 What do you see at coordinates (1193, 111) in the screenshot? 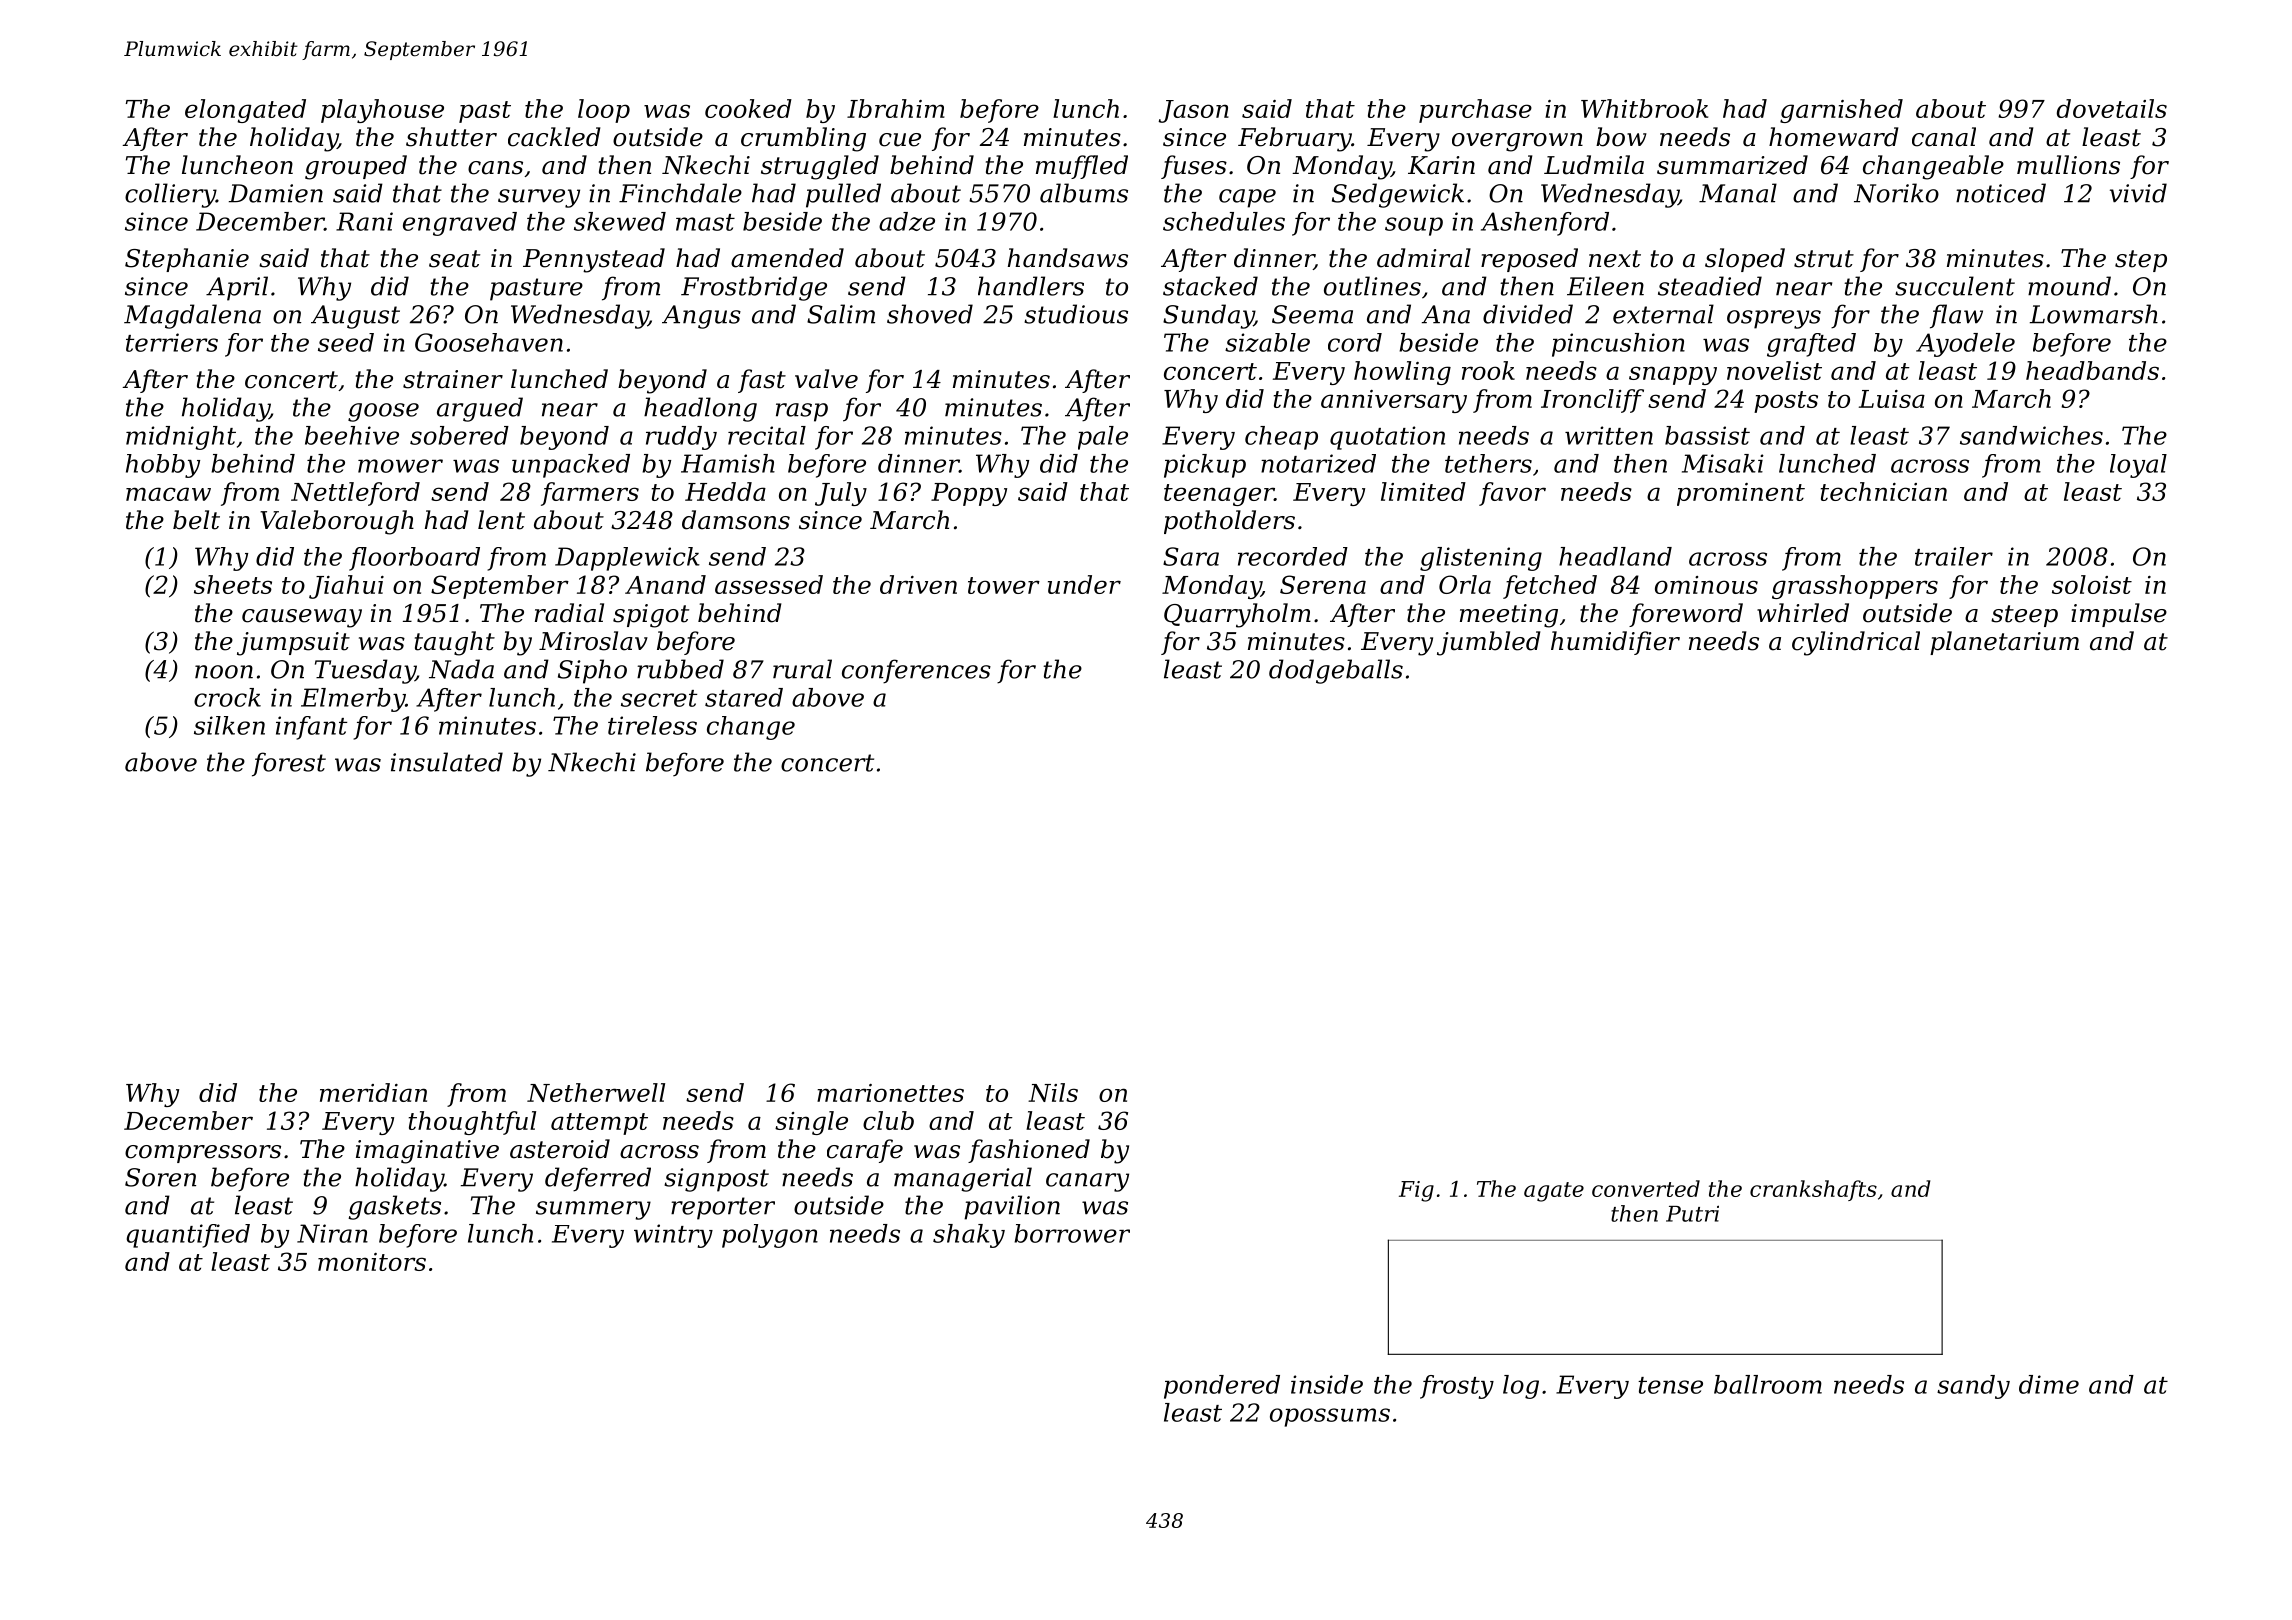
I see `Jason` at bounding box center [1193, 111].
